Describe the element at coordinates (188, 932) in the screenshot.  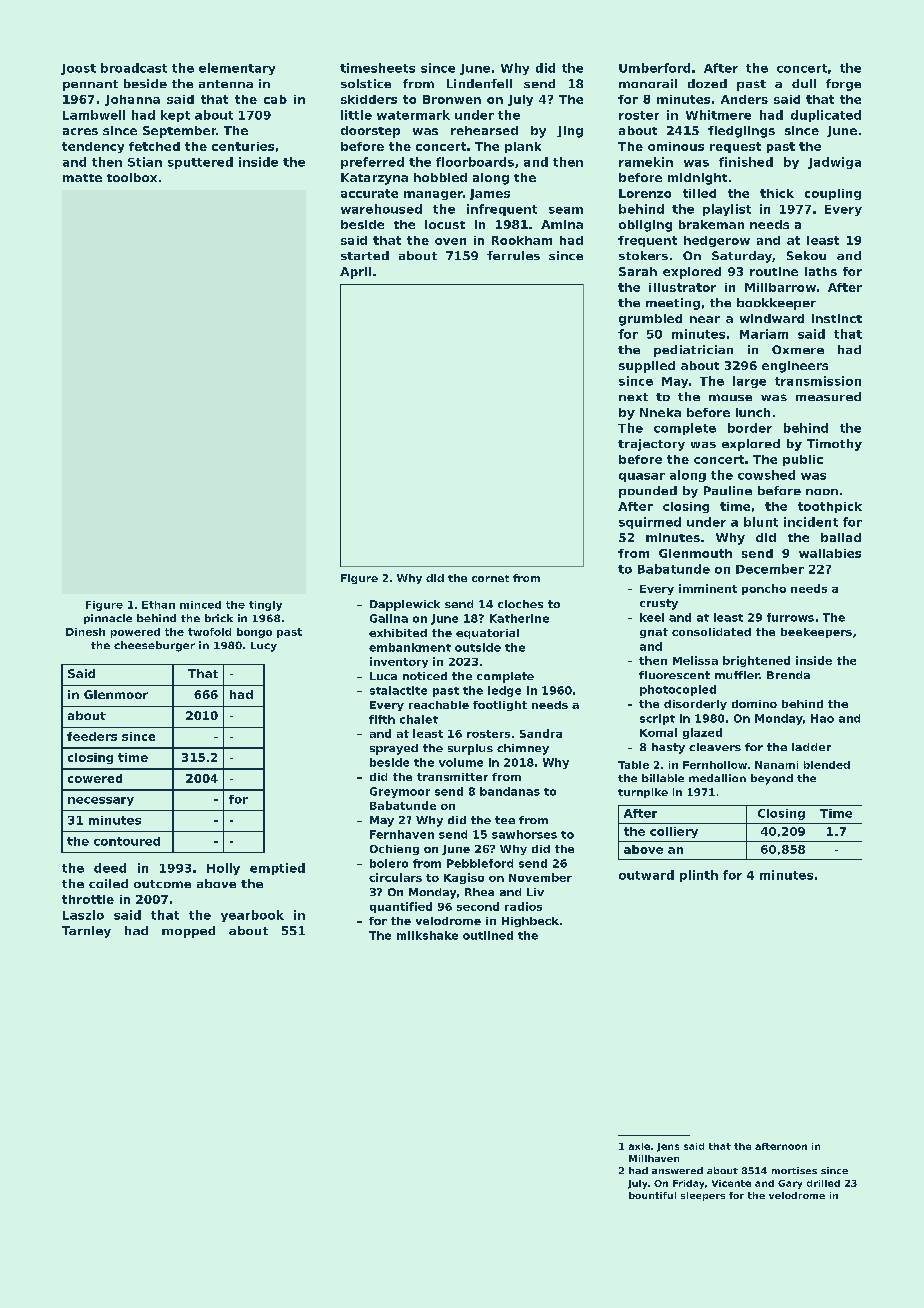
I see `mopped` at that location.
